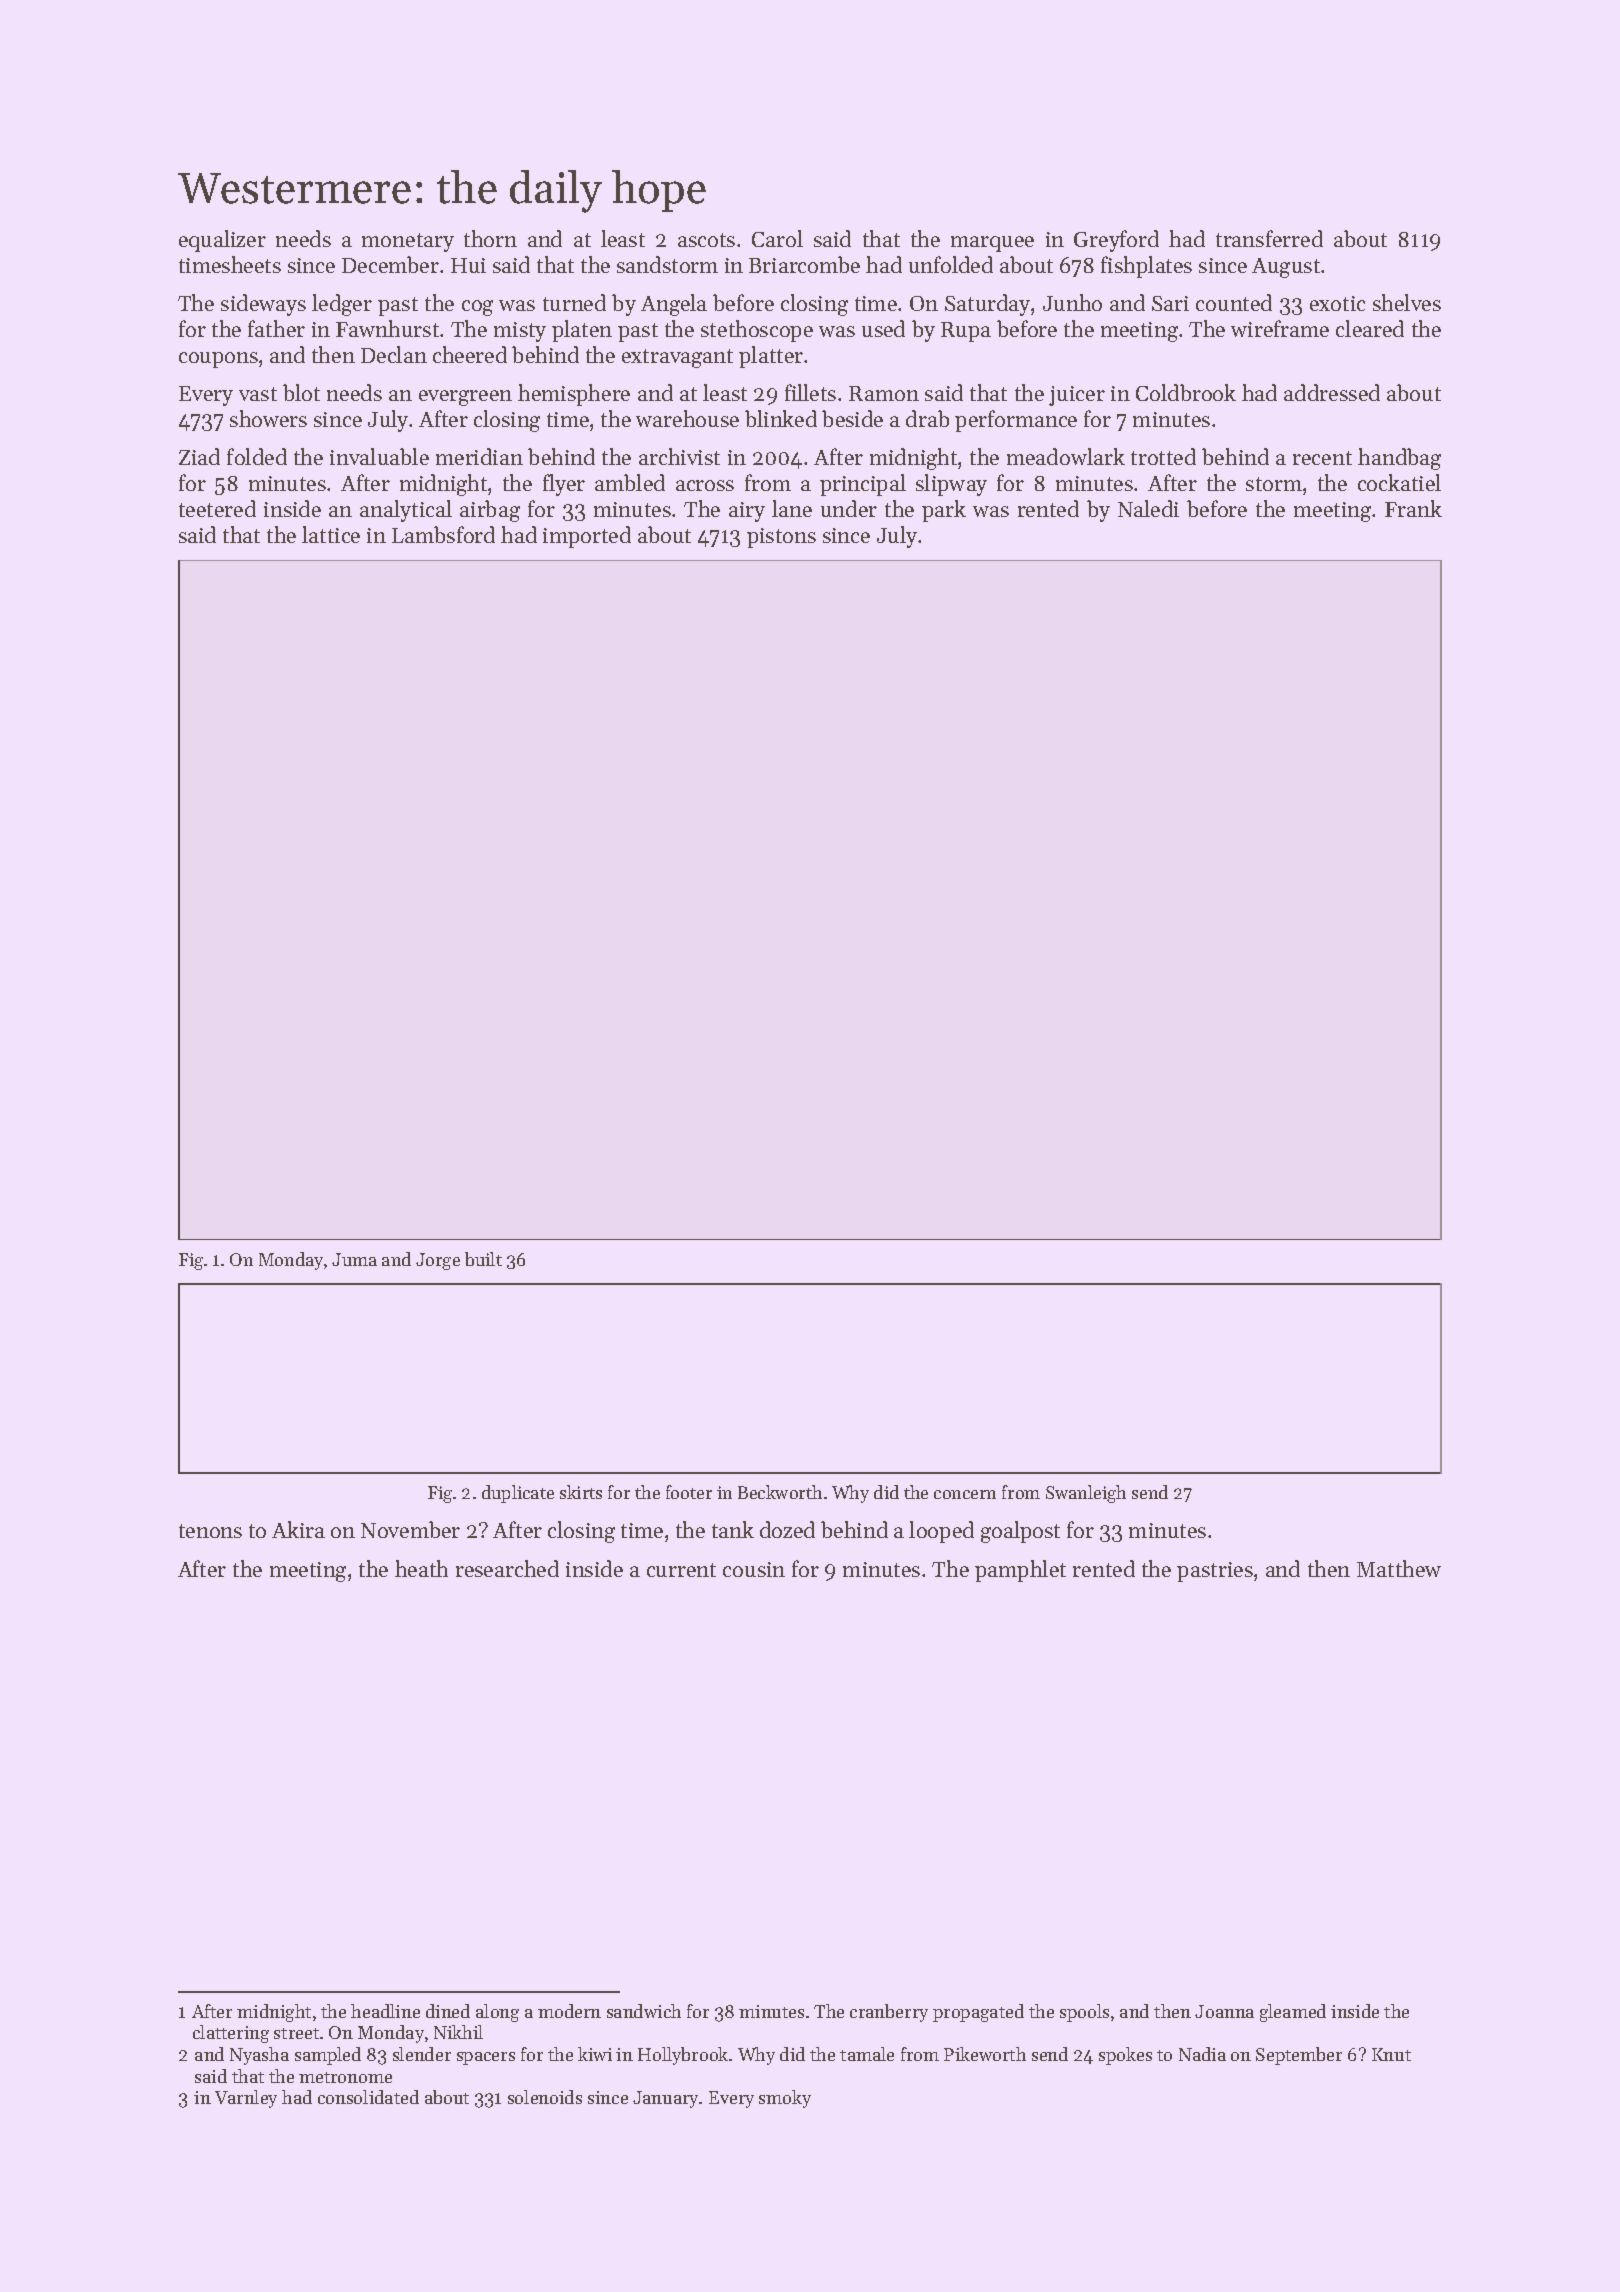 This document has height=2292, width=1620. I want to click on Akira, so click(298, 1529).
